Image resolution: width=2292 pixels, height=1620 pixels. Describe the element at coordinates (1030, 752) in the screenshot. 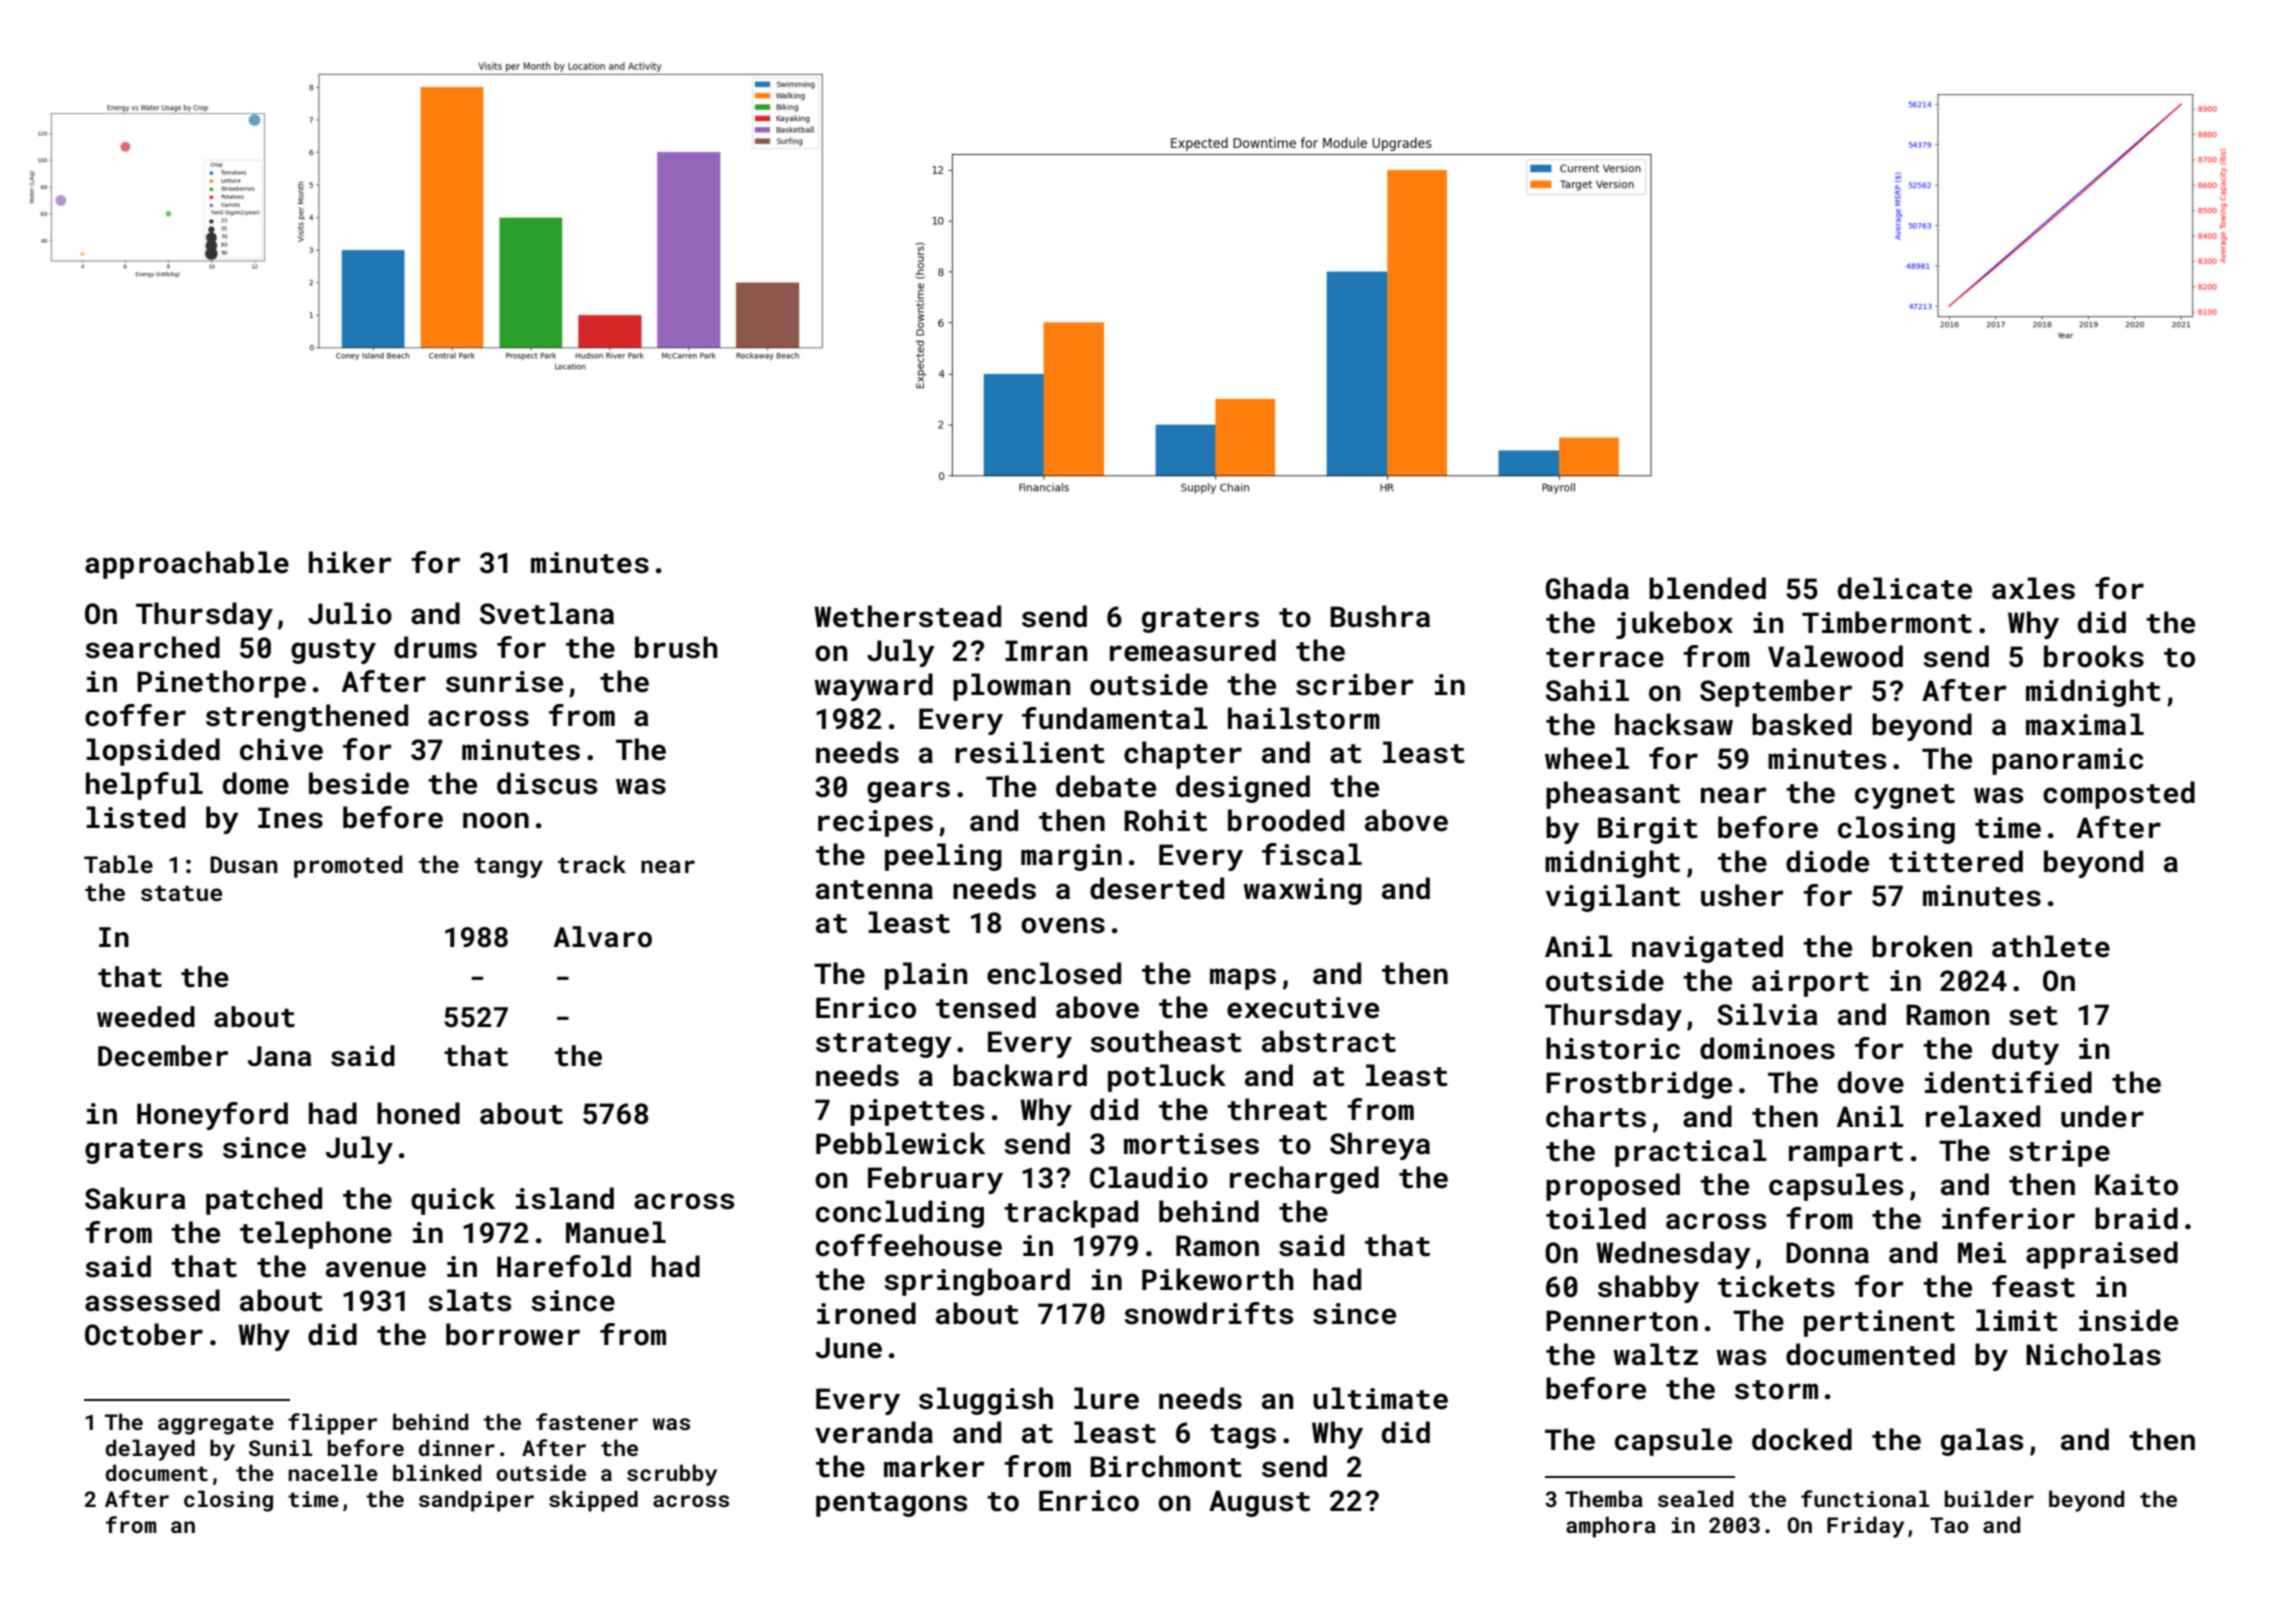

I see `resilient` at that location.
